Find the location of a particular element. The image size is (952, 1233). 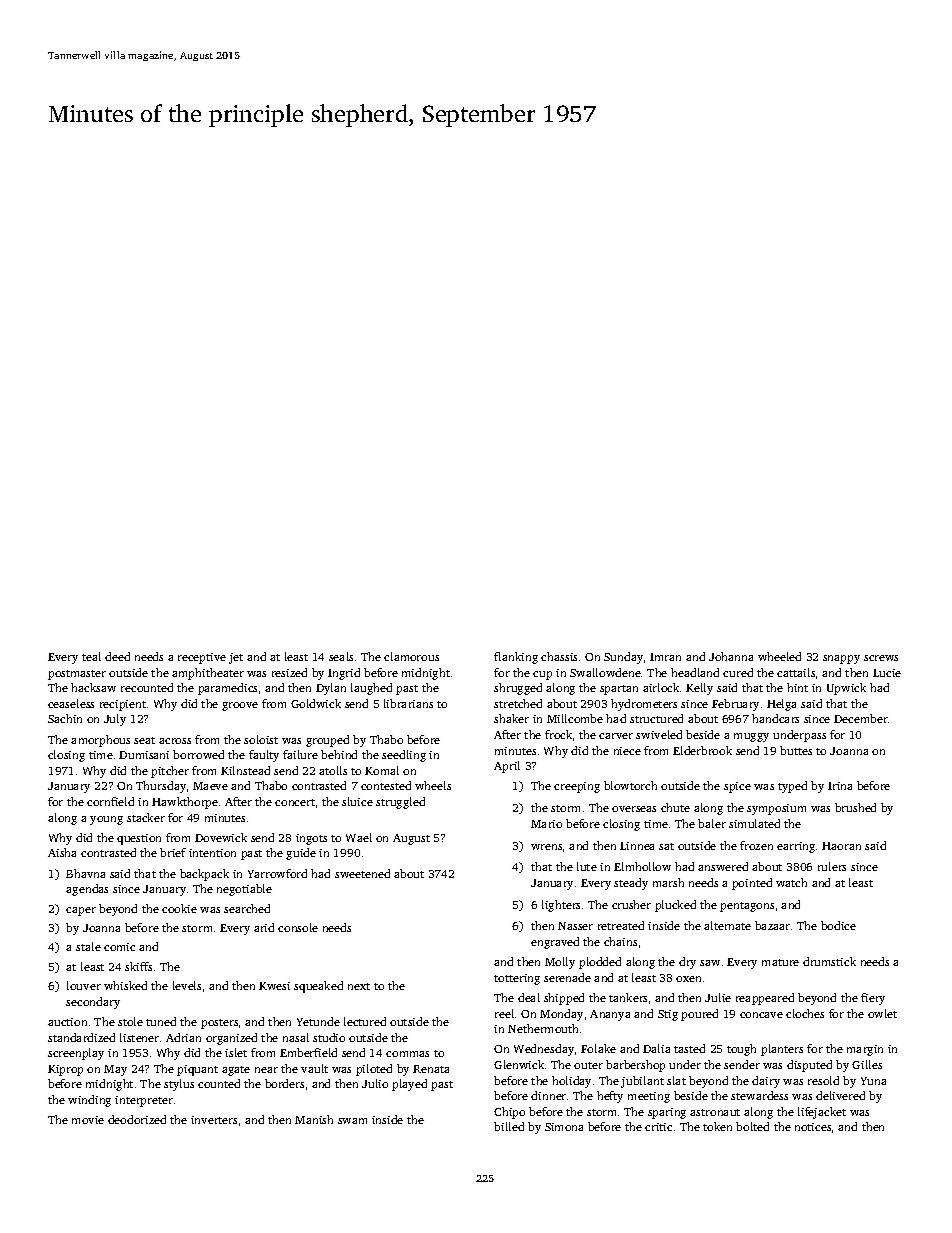

oxen is located at coordinates (688, 979).
